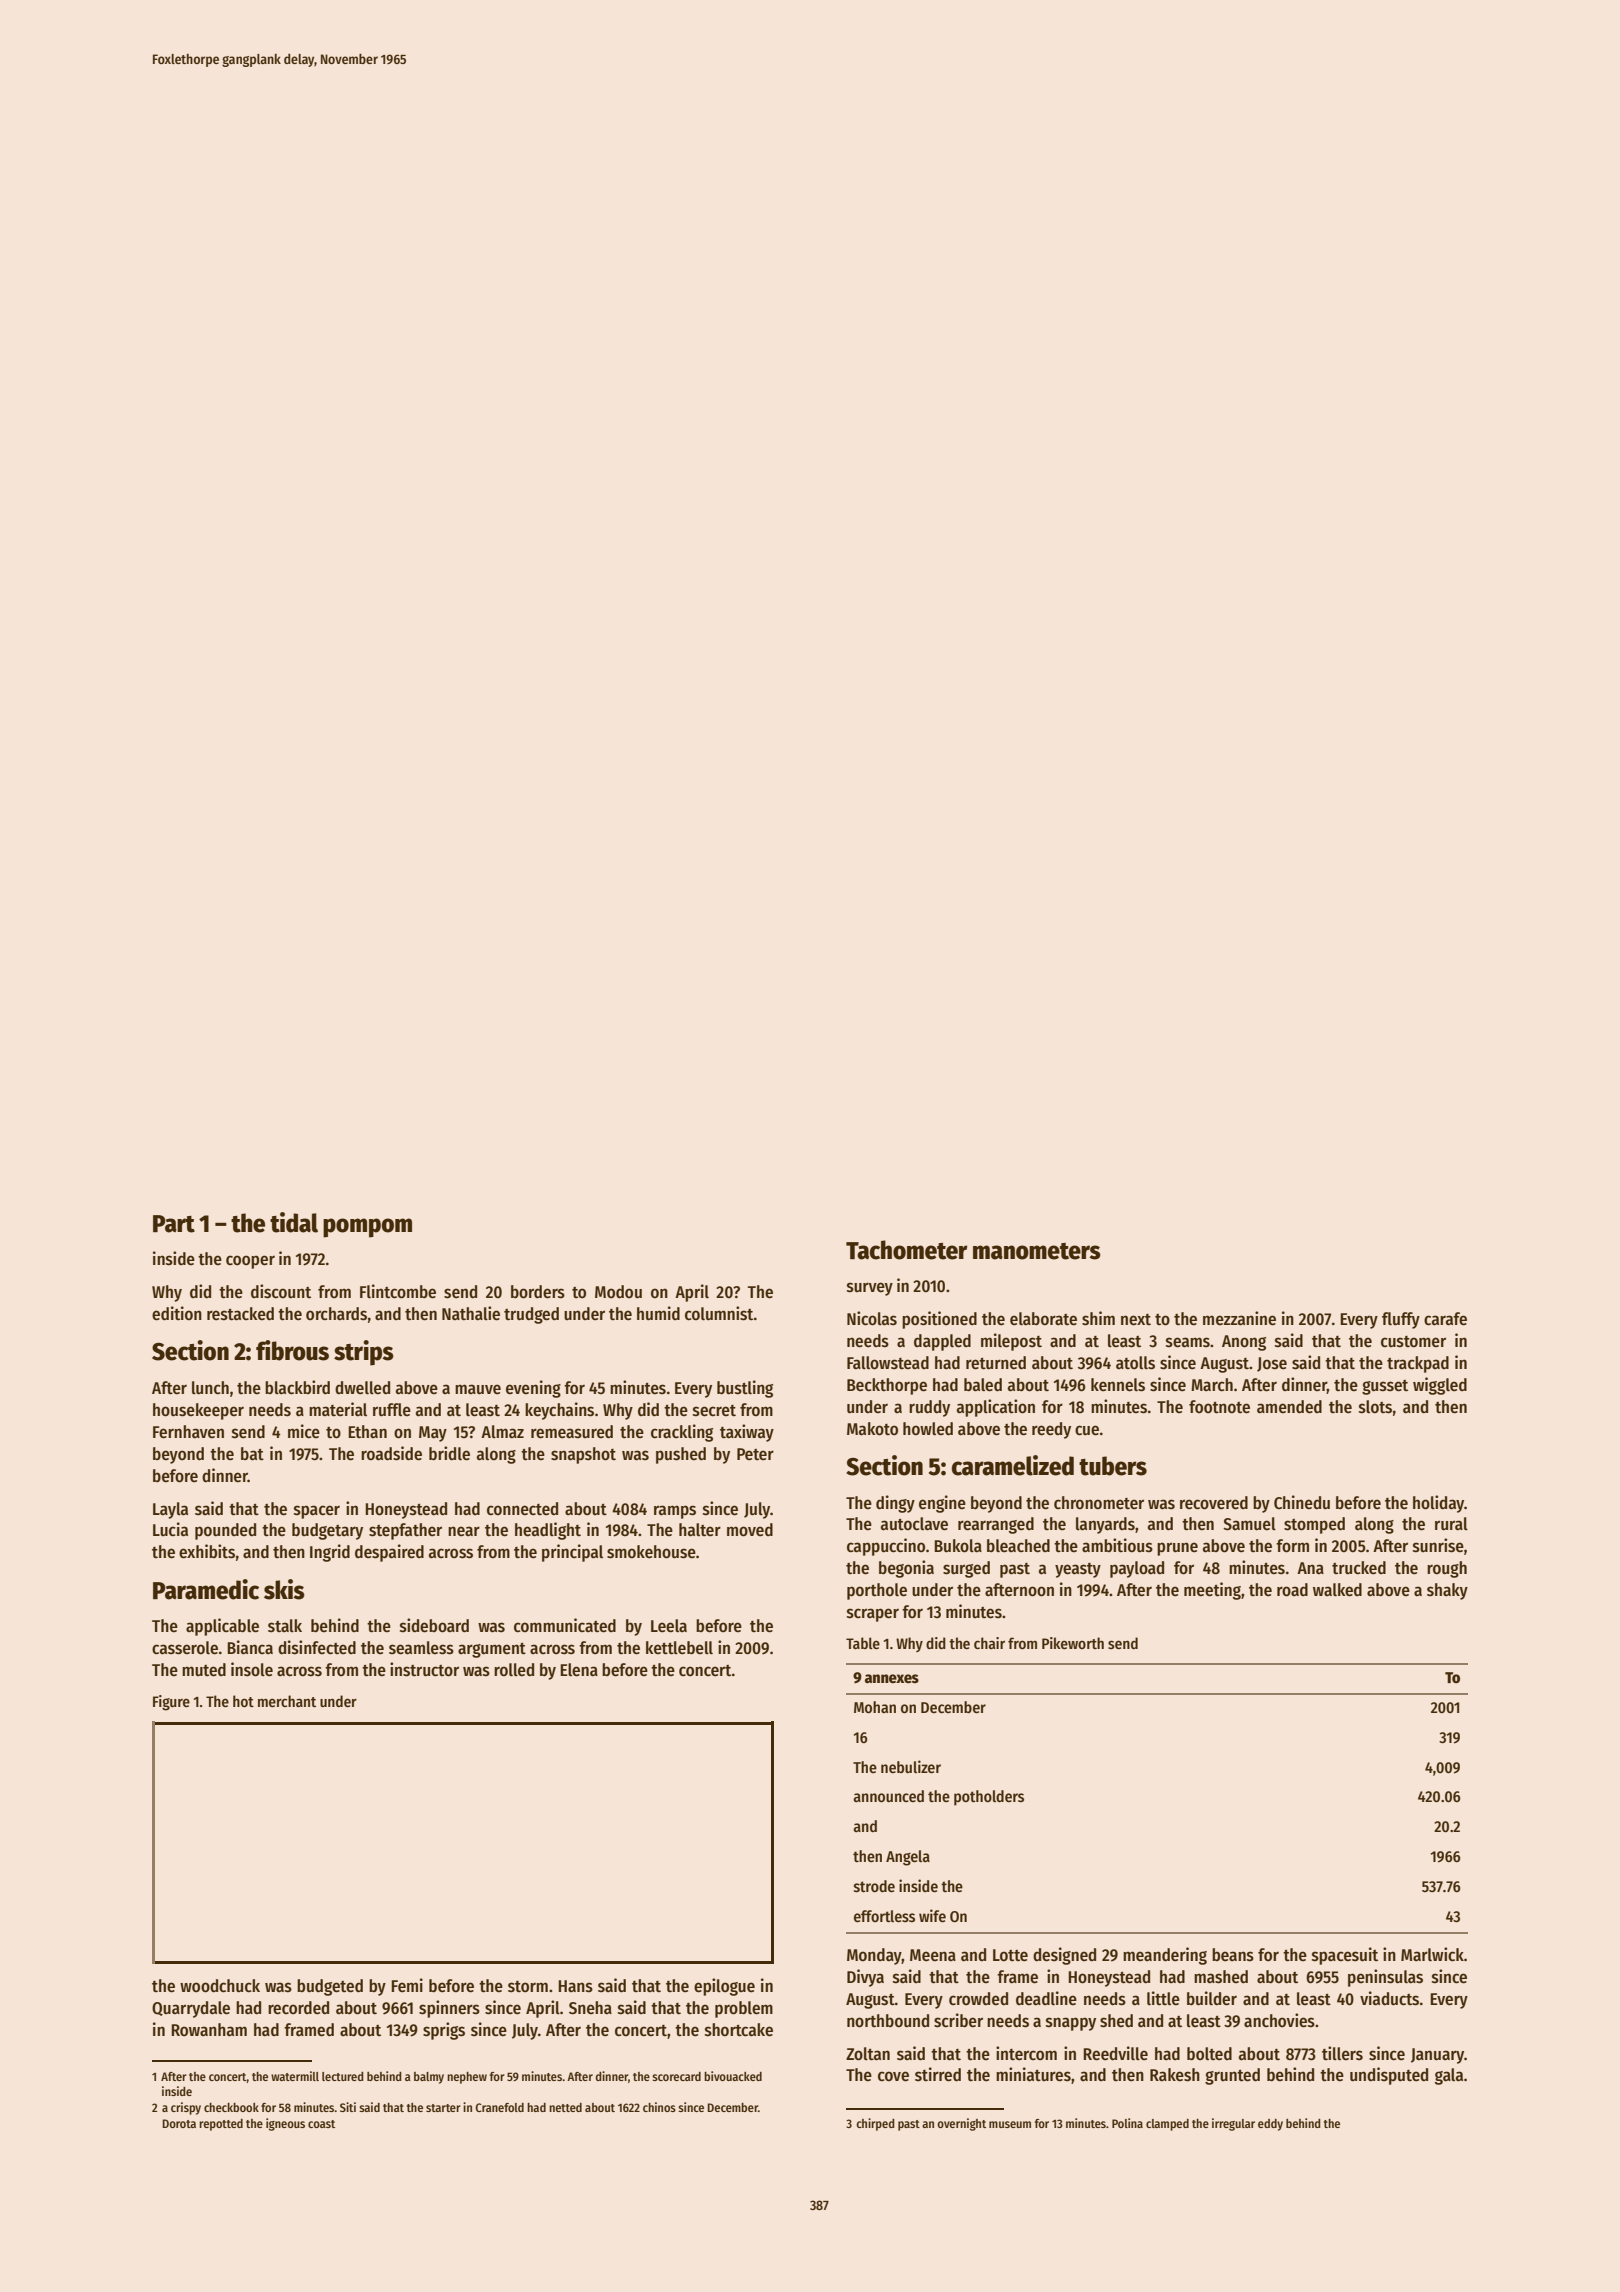 Image resolution: width=1620 pixels, height=2292 pixels. I want to click on Femi, so click(407, 1985).
